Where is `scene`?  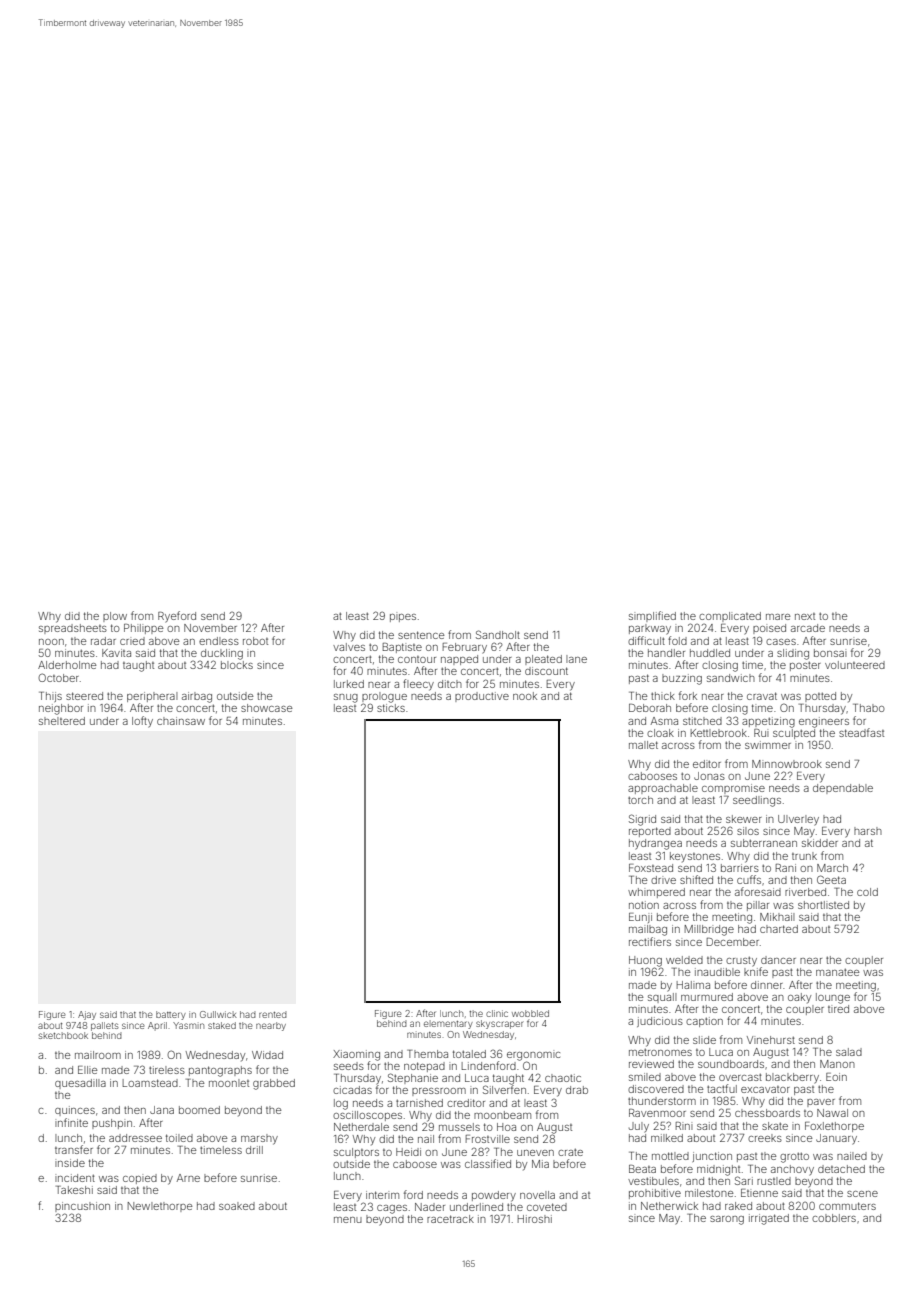
scene is located at coordinates (862, 1194).
